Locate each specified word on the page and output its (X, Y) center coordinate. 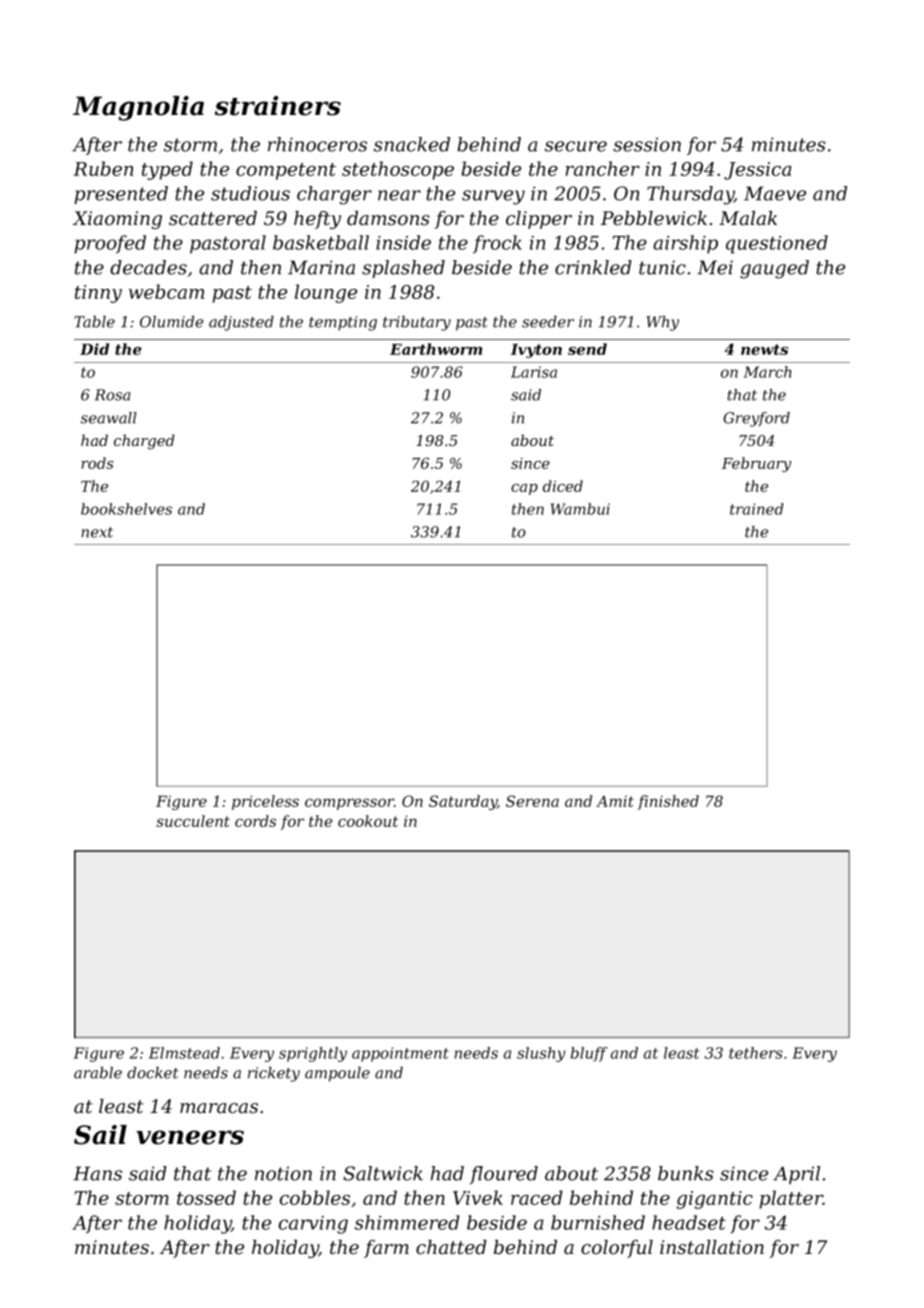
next (97, 532)
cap (524, 489)
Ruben (103, 168)
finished (668, 802)
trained (757, 509)
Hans (97, 1173)
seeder (548, 322)
